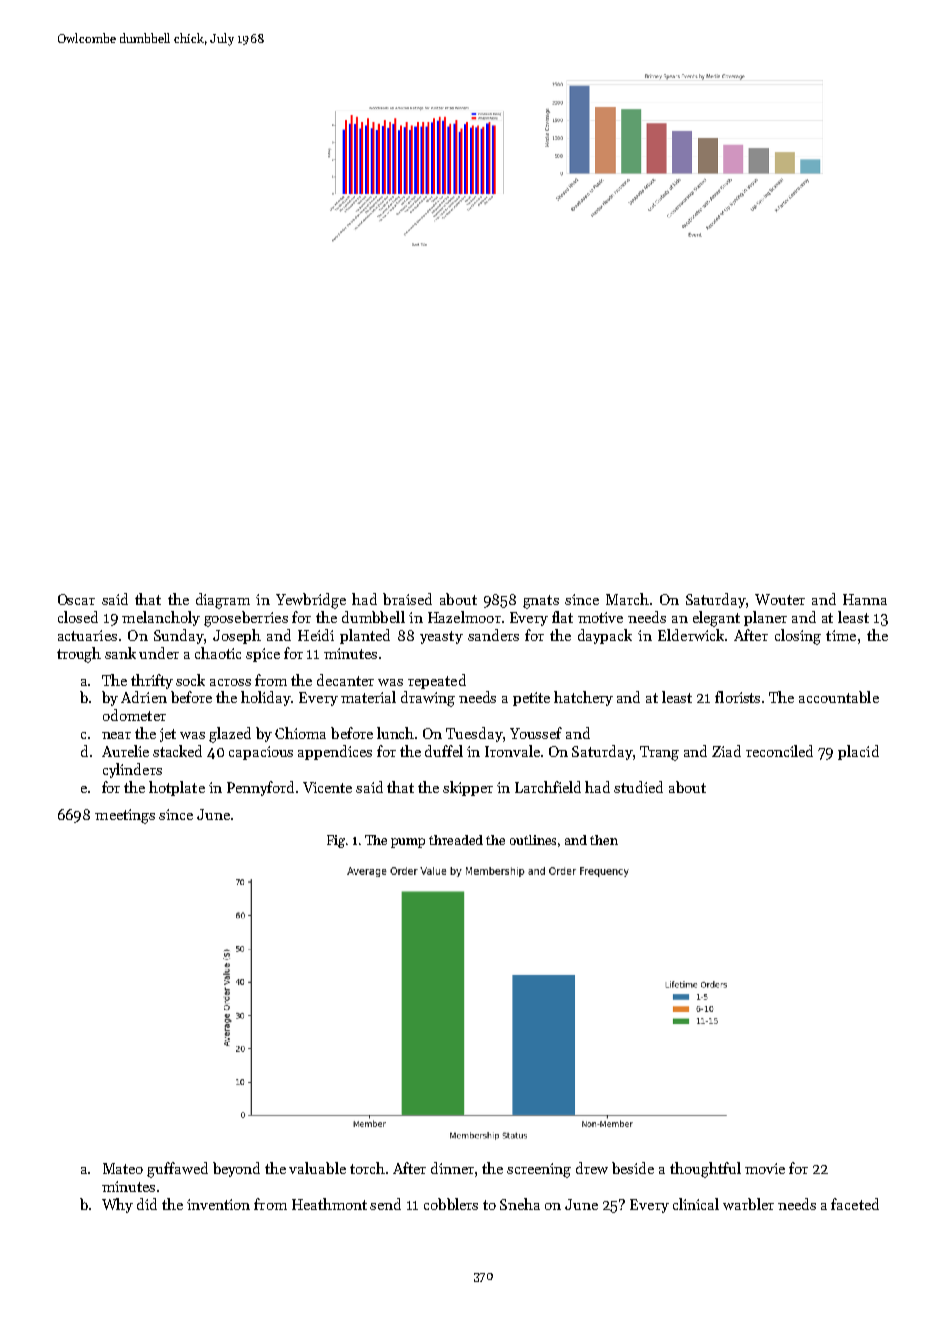 This image has height=1343, width=945. What do you see at coordinates (408, 843) in the image?
I see `pump` at bounding box center [408, 843].
